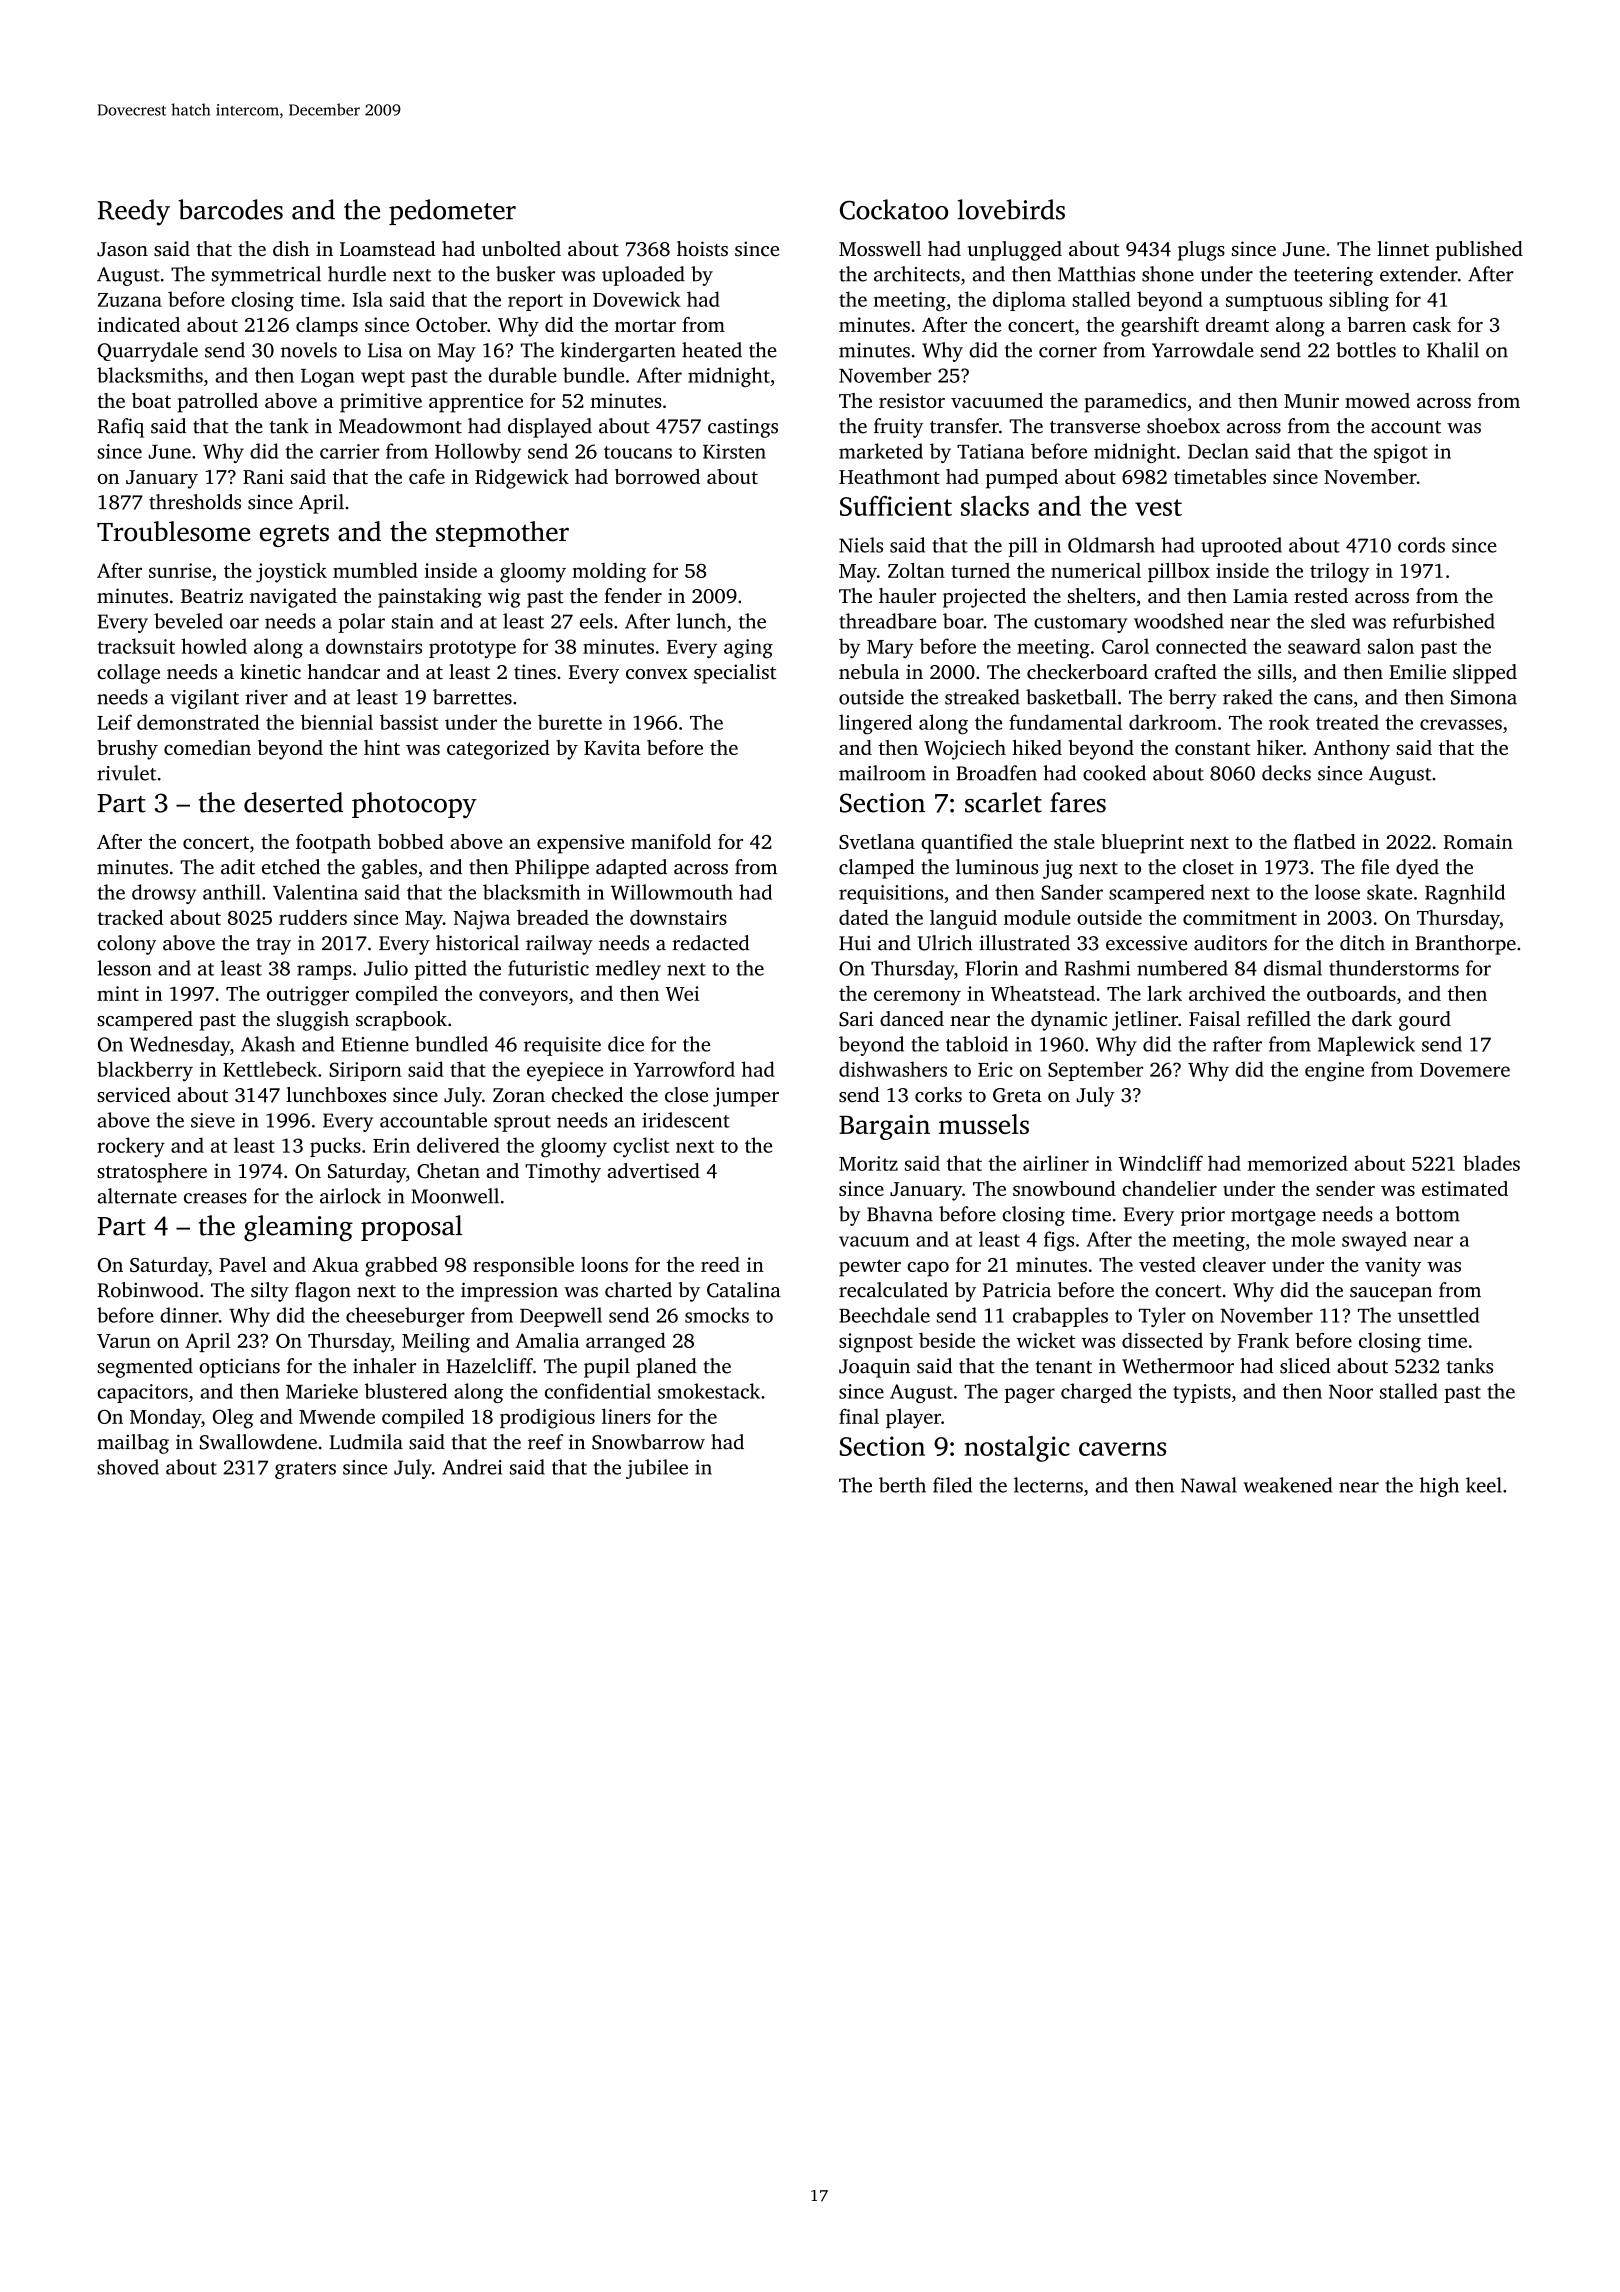 This screenshot has height=2292, width=1620. I want to click on castings, so click(743, 428).
